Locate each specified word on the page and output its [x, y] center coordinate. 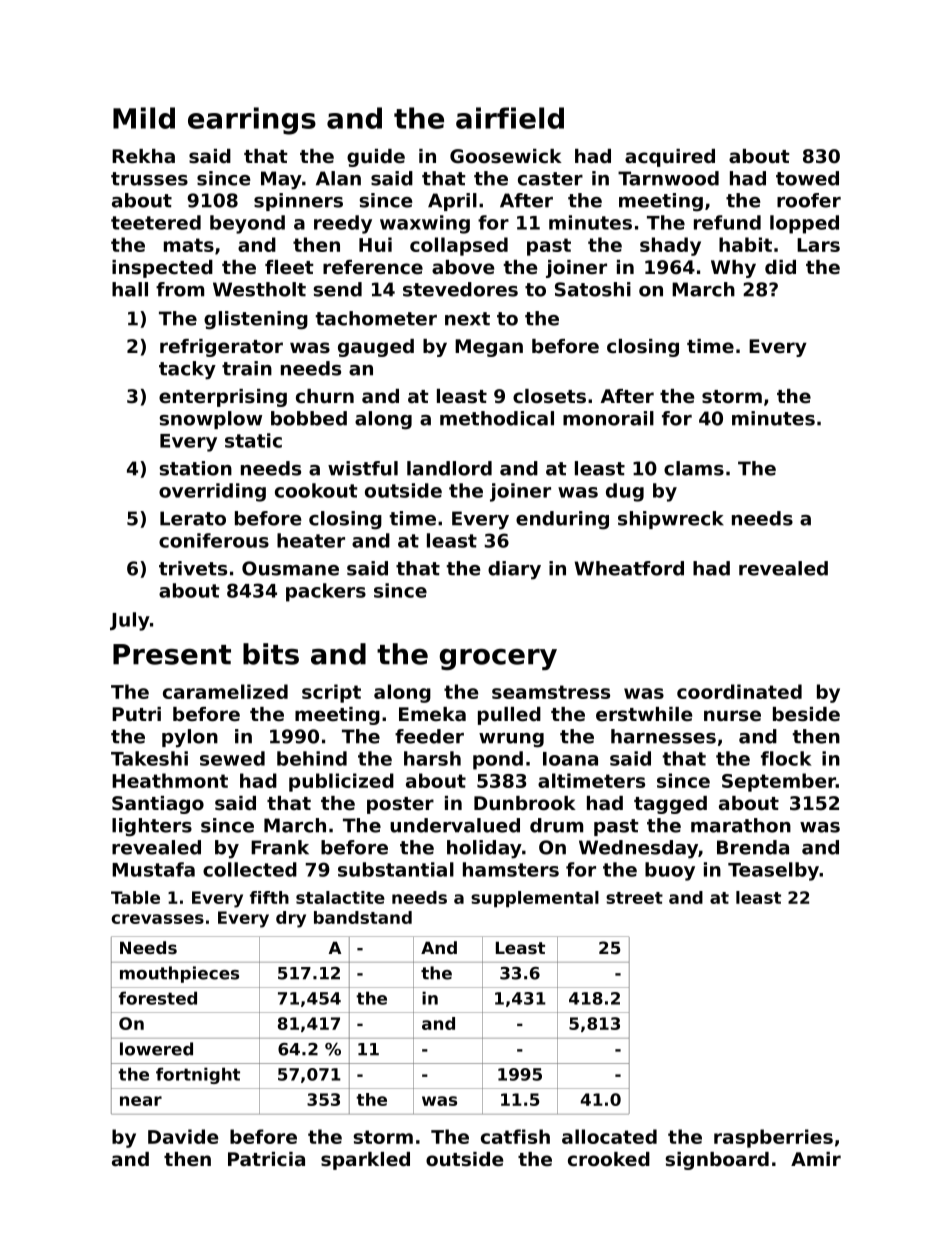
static [253, 440]
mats [189, 245]
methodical [497, 418]
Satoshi [593, 289]
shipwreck [671, 520]
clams [694, 468]
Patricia [266, 1159]
